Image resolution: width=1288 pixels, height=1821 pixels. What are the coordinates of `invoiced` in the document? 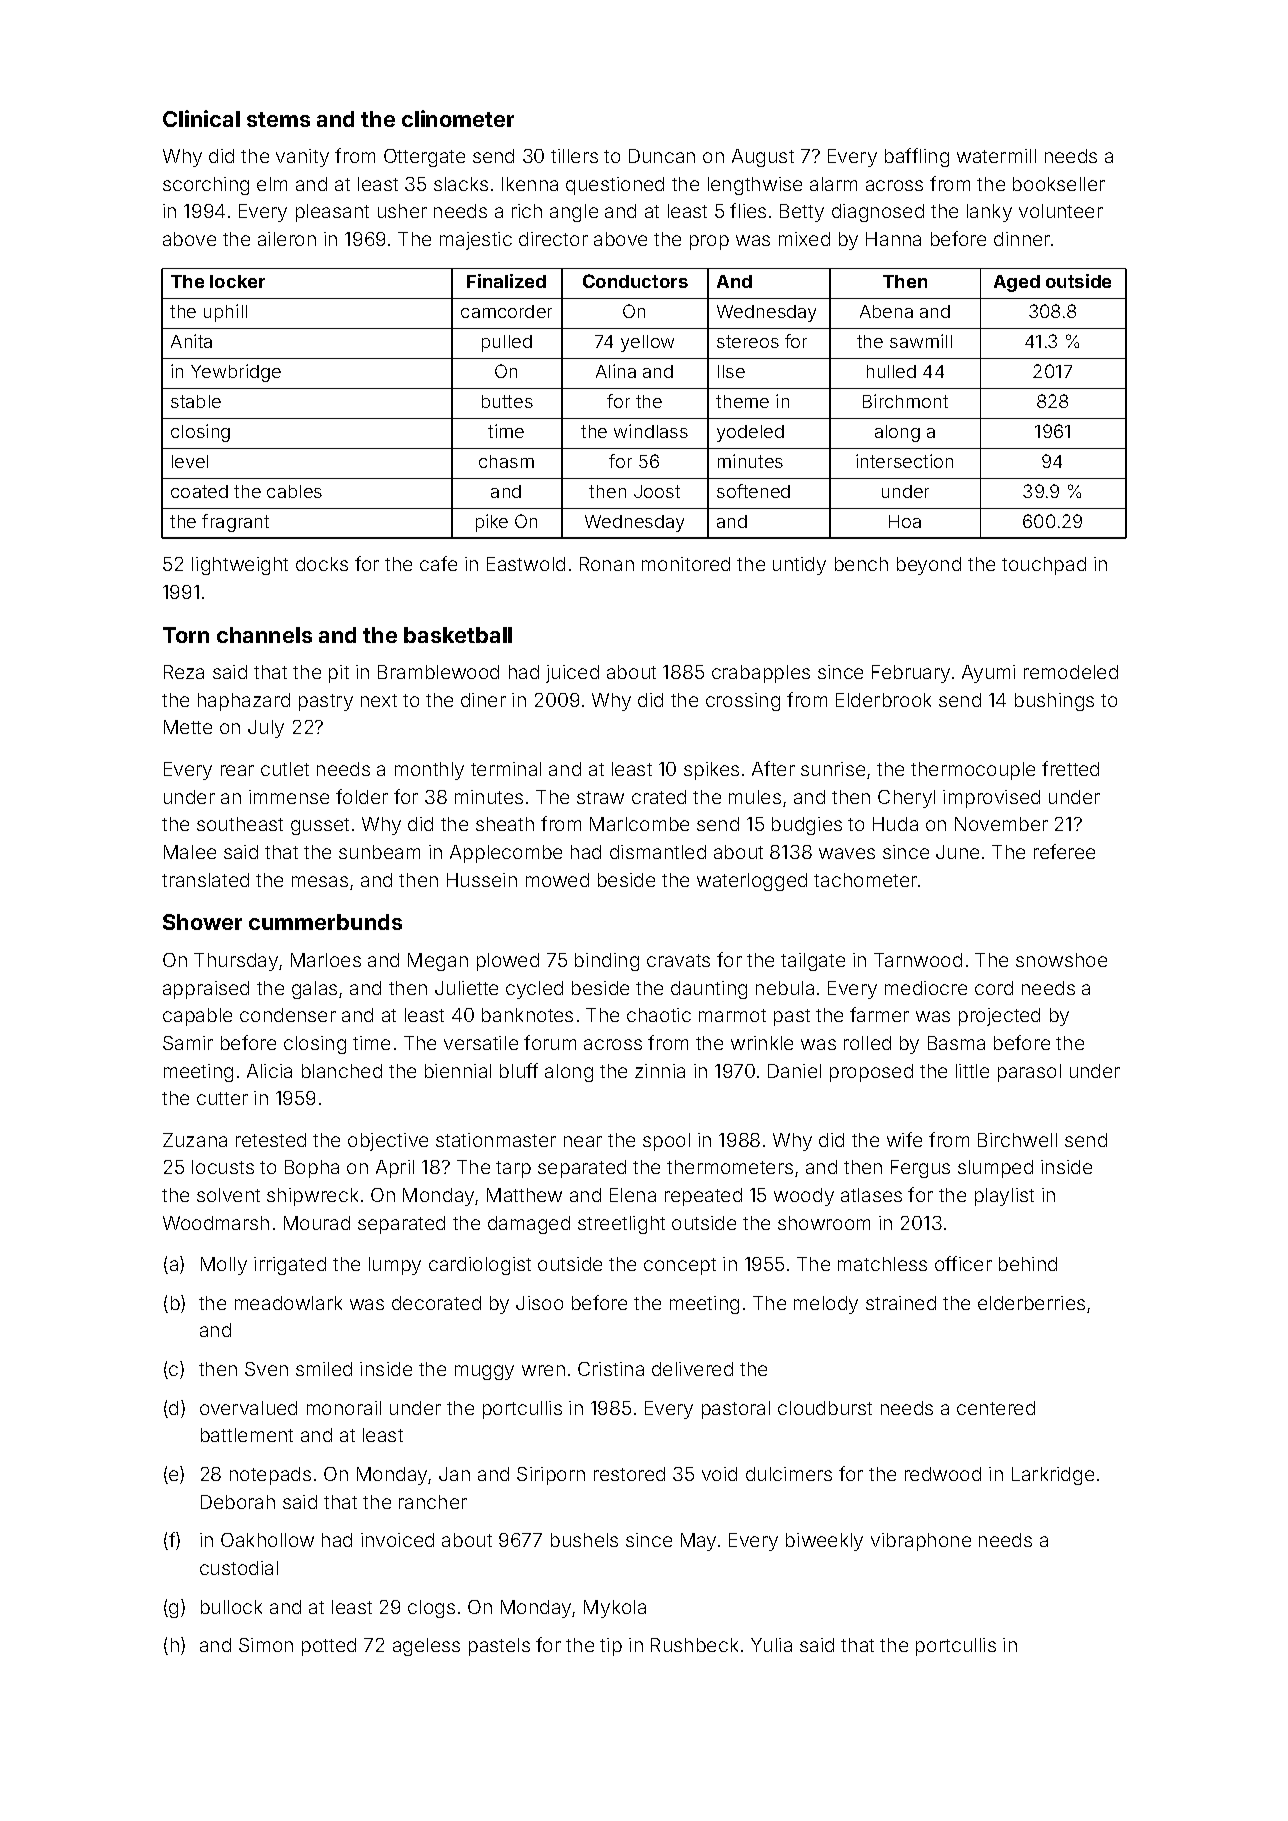 It's located at (397, 1540).
